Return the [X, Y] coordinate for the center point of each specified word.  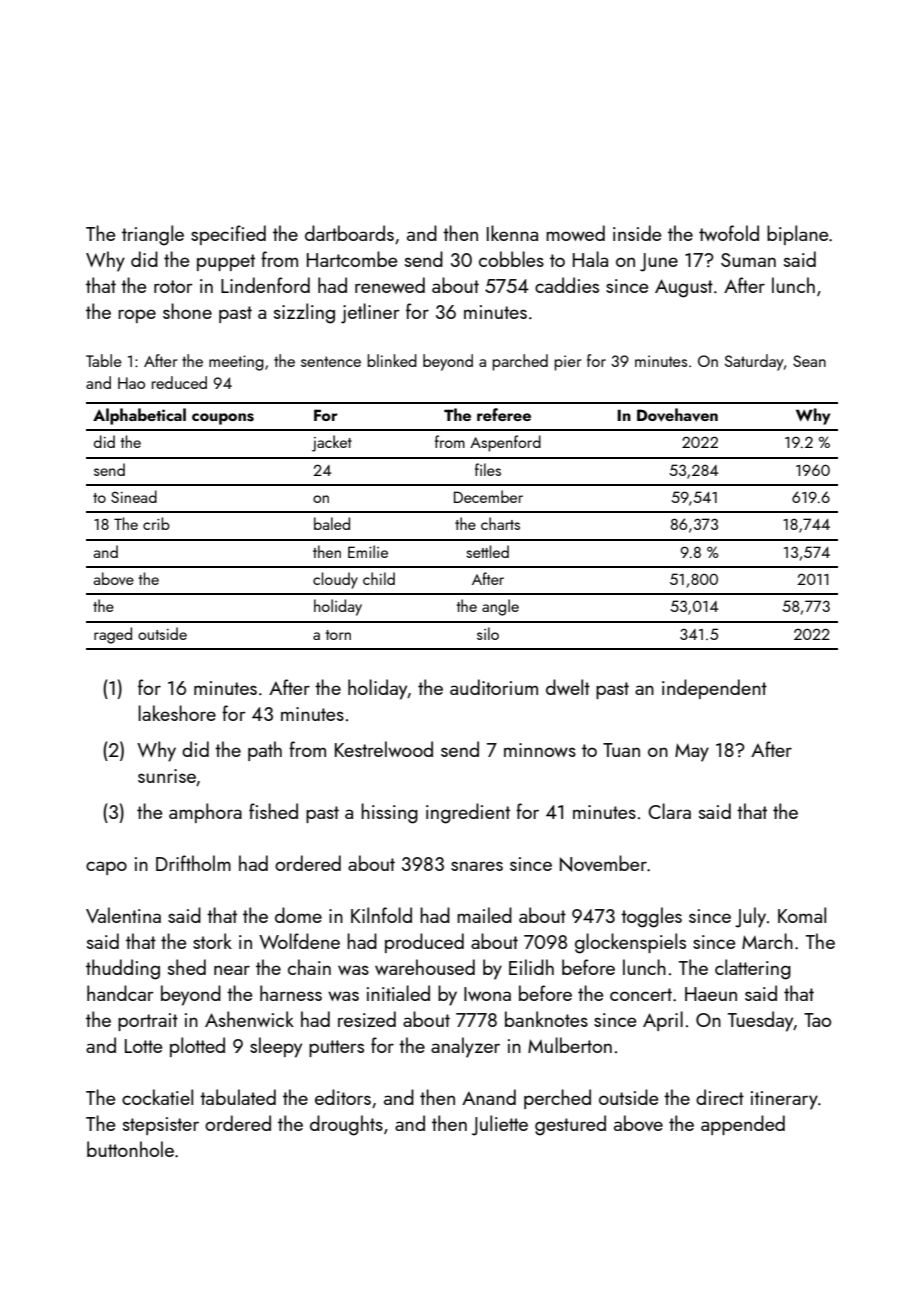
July [750, 917]
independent [714, 689]
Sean [809, 361]
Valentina [123, 915]
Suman [748, 260]
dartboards [349, 233]
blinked [392, 360]
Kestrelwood [384, 749]
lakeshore [177, 713]
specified [228, 235]
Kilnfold [381, 915]
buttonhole [130, 1149]
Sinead [134, 496]
